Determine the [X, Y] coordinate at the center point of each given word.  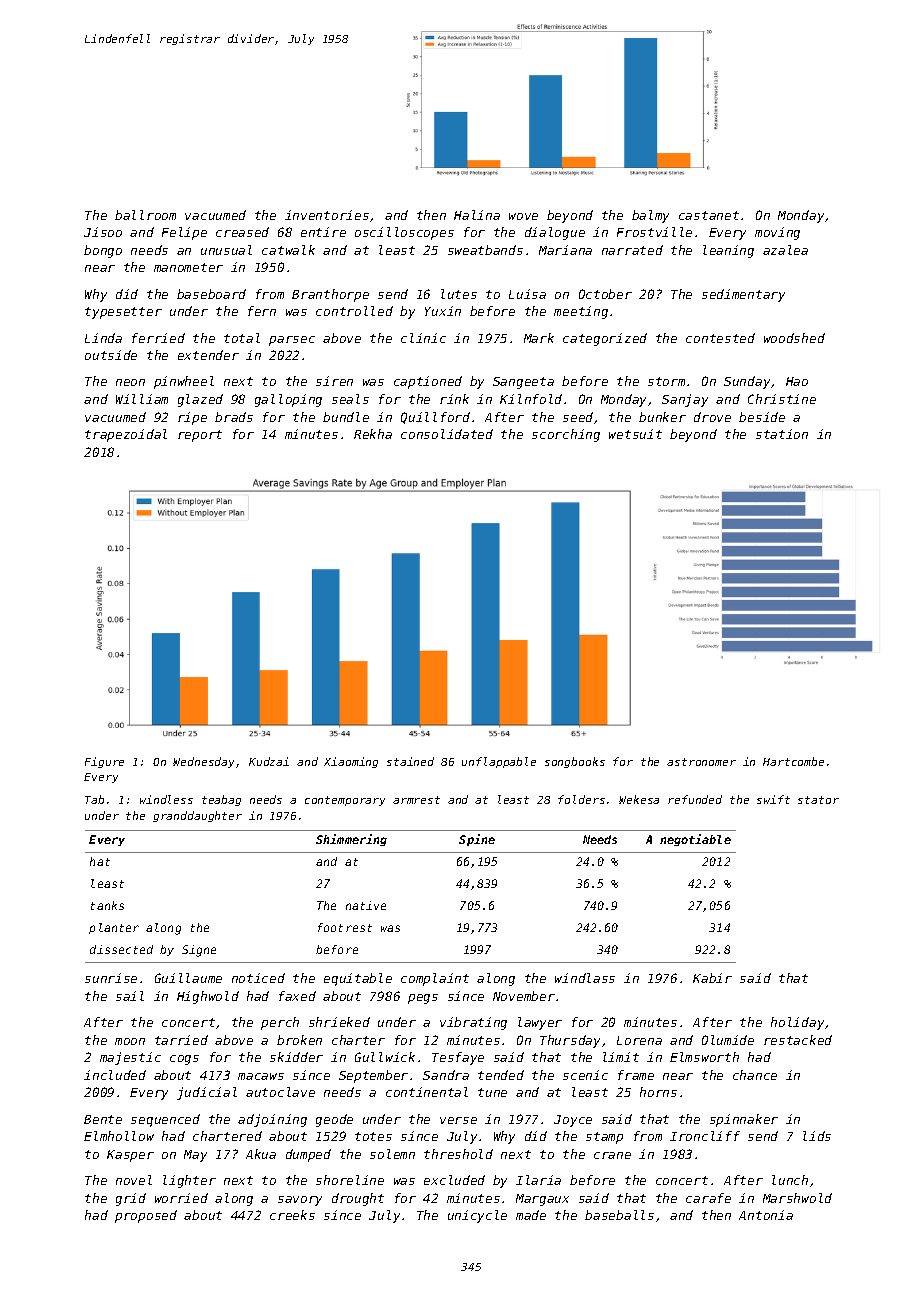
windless [166, 799]
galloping [288, 400]
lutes [459, 294]
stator [818, 800]
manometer [188, 267]
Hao [797, 381]
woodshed [794, 338]
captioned [428, 382]
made [531, 1215]
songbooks [575, 762]
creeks [292, 1215]
